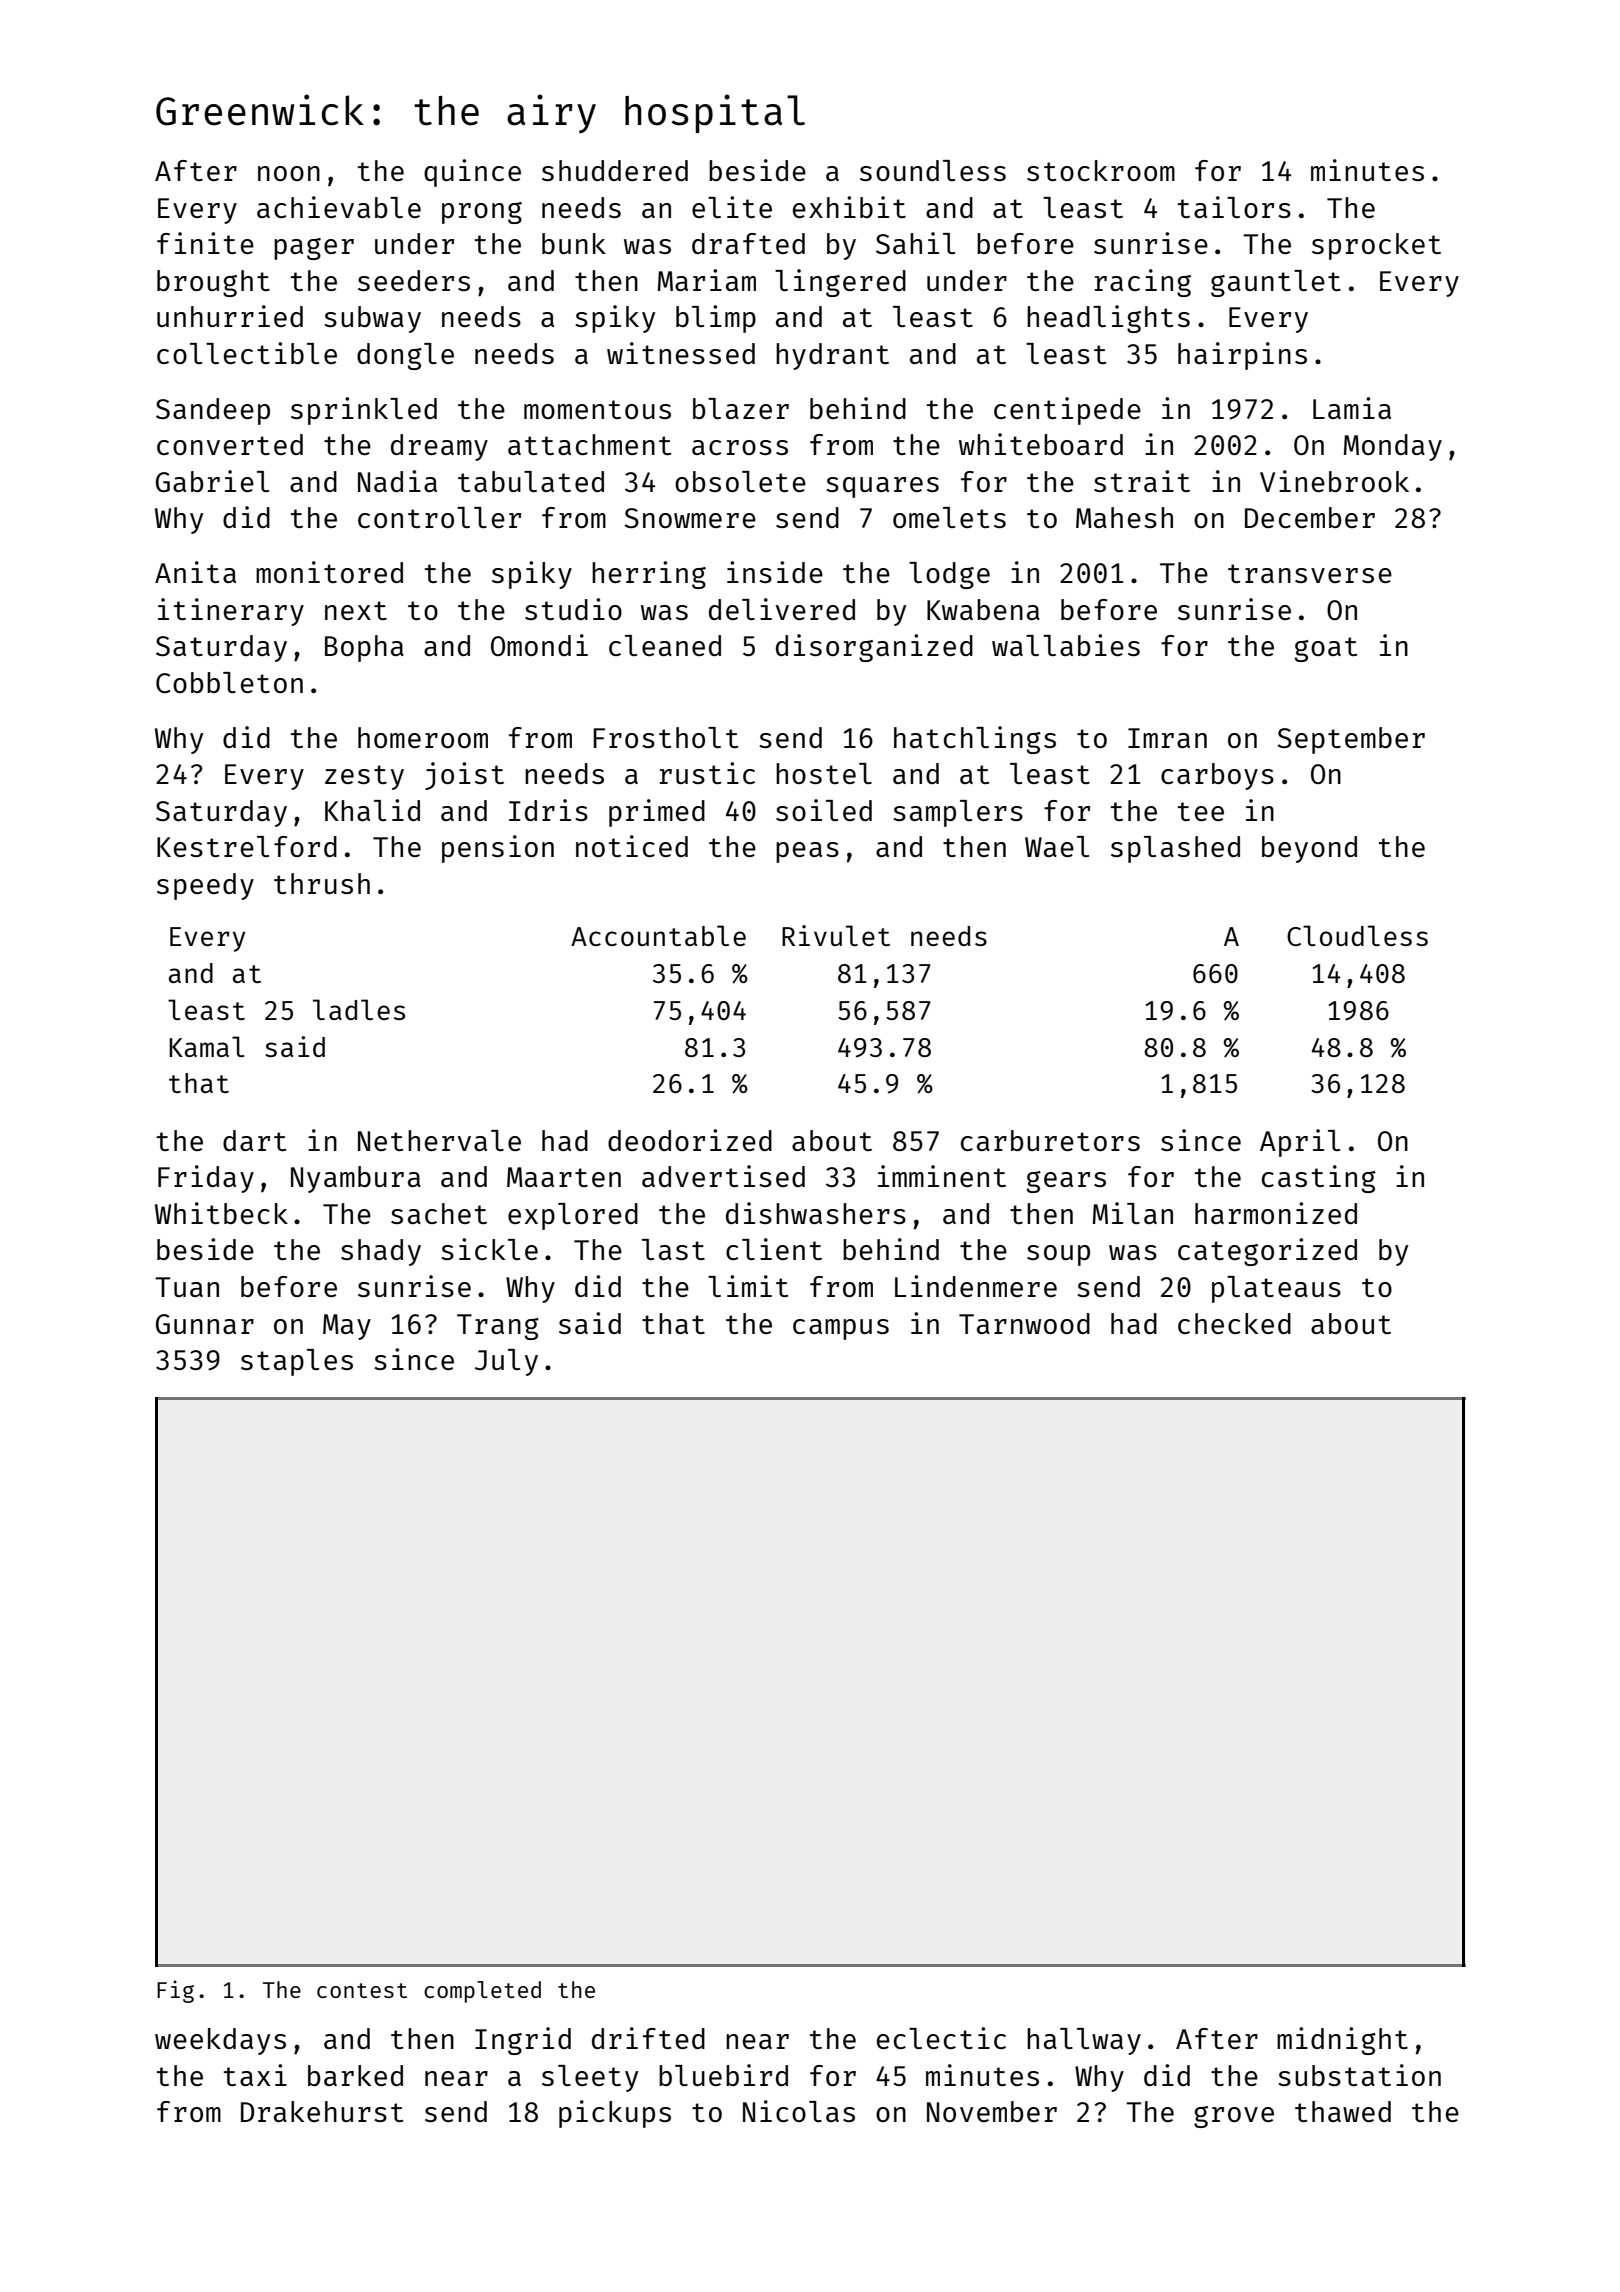  Describe the element at coordinates (255, 2075) in the document. I see `taxi` at that location.
